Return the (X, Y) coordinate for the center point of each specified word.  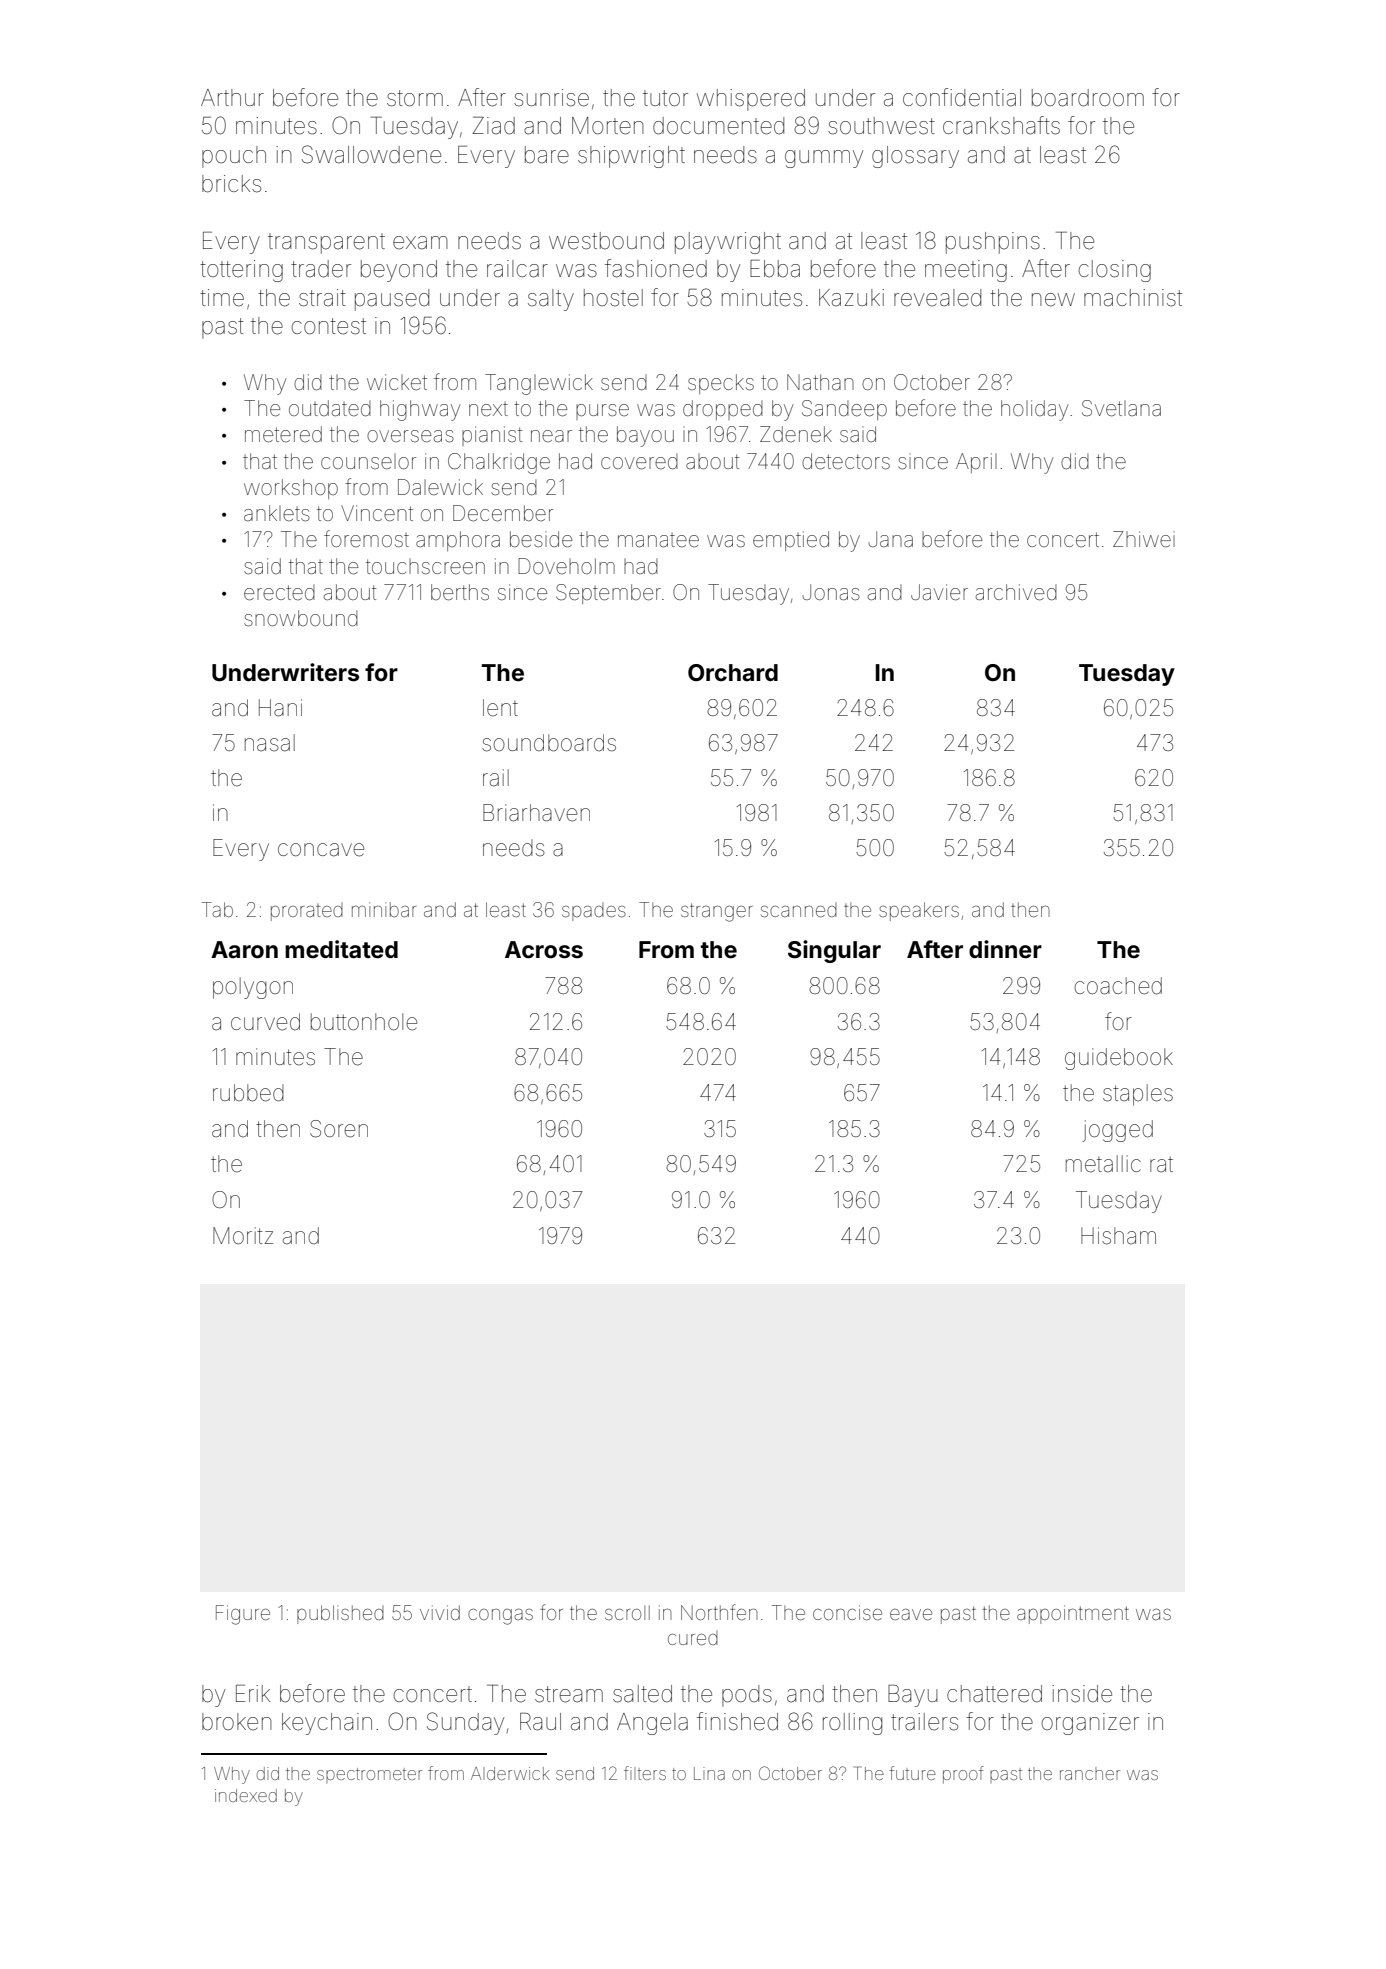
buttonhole (364, 1022)
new (1053, 300)
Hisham (1118, 1236)
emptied (791, 541)
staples (1138, 1095)
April (976, 463)
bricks (231, 184)
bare (547, 155)
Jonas (831, 592)
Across (544, 950)
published (340, 1614)
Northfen (719, 1612)
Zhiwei (1144, 539)
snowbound (301, 618)
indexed (246, 1795)
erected (279, 593)
